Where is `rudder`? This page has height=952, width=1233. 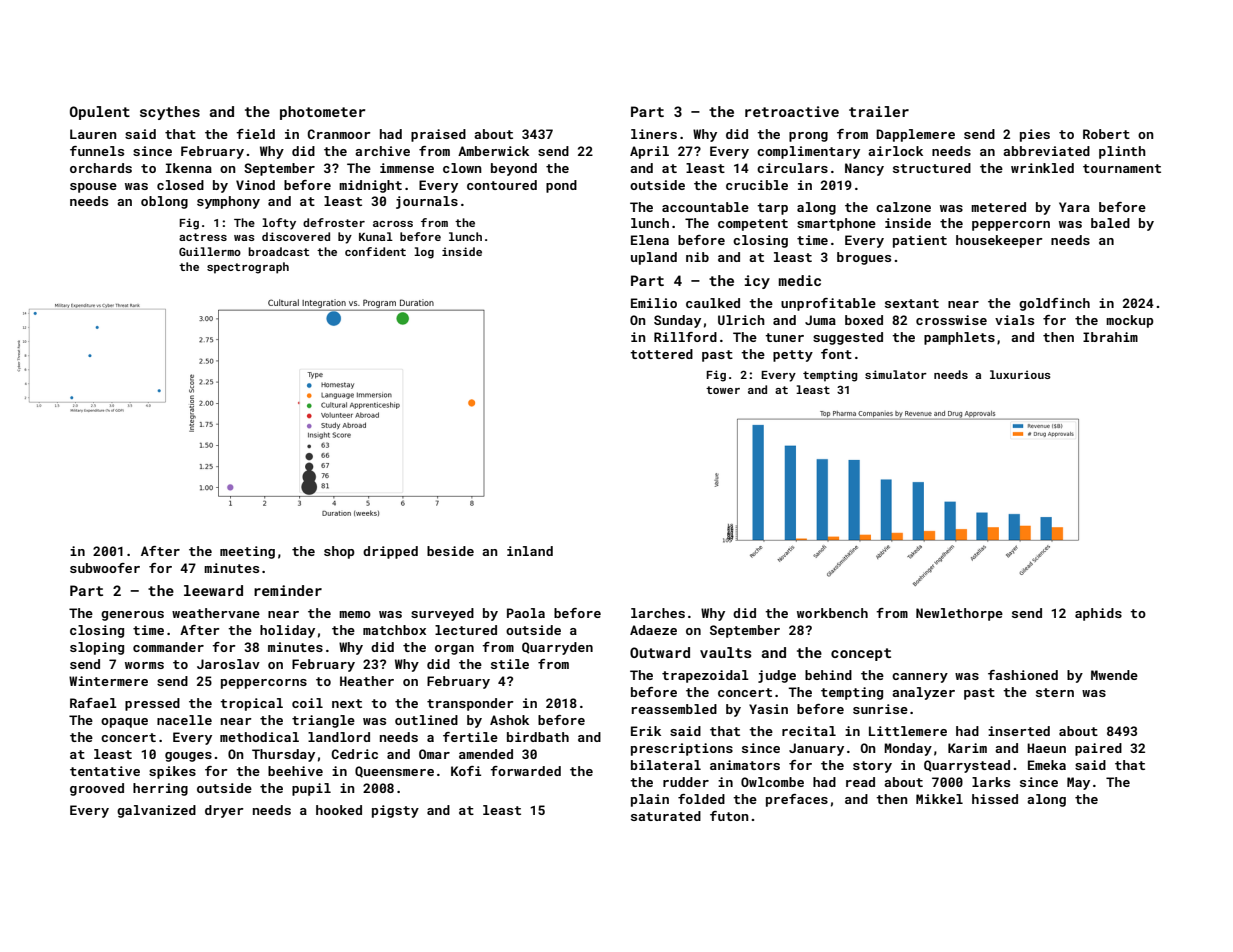 rudder is located at coordinates (686, 782).
